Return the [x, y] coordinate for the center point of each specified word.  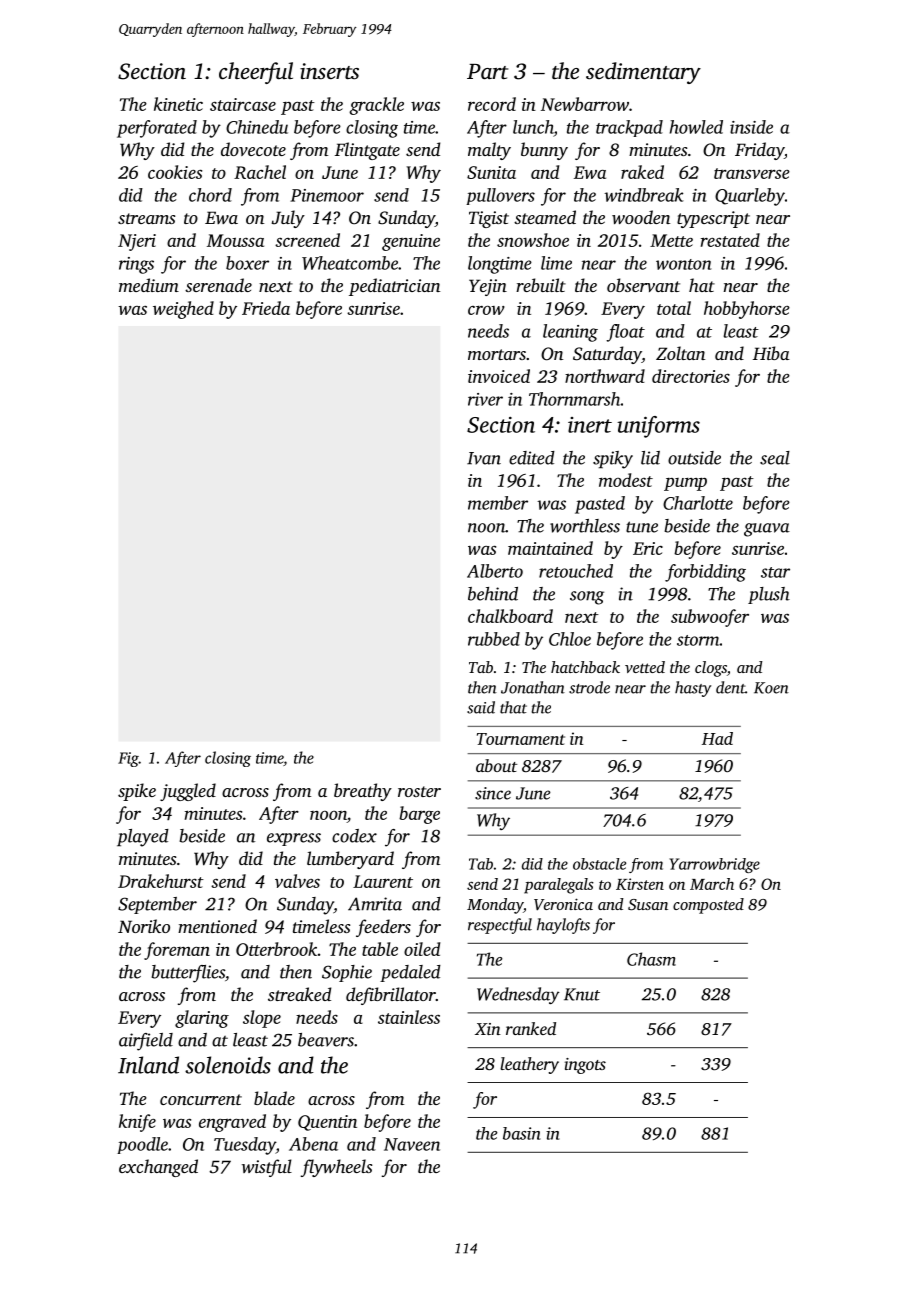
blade [274, 1098]
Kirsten [640, 884]
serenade [218, 285]
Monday [495, 906]
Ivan [484, 458]
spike [137, 792]
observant [643, 285]
